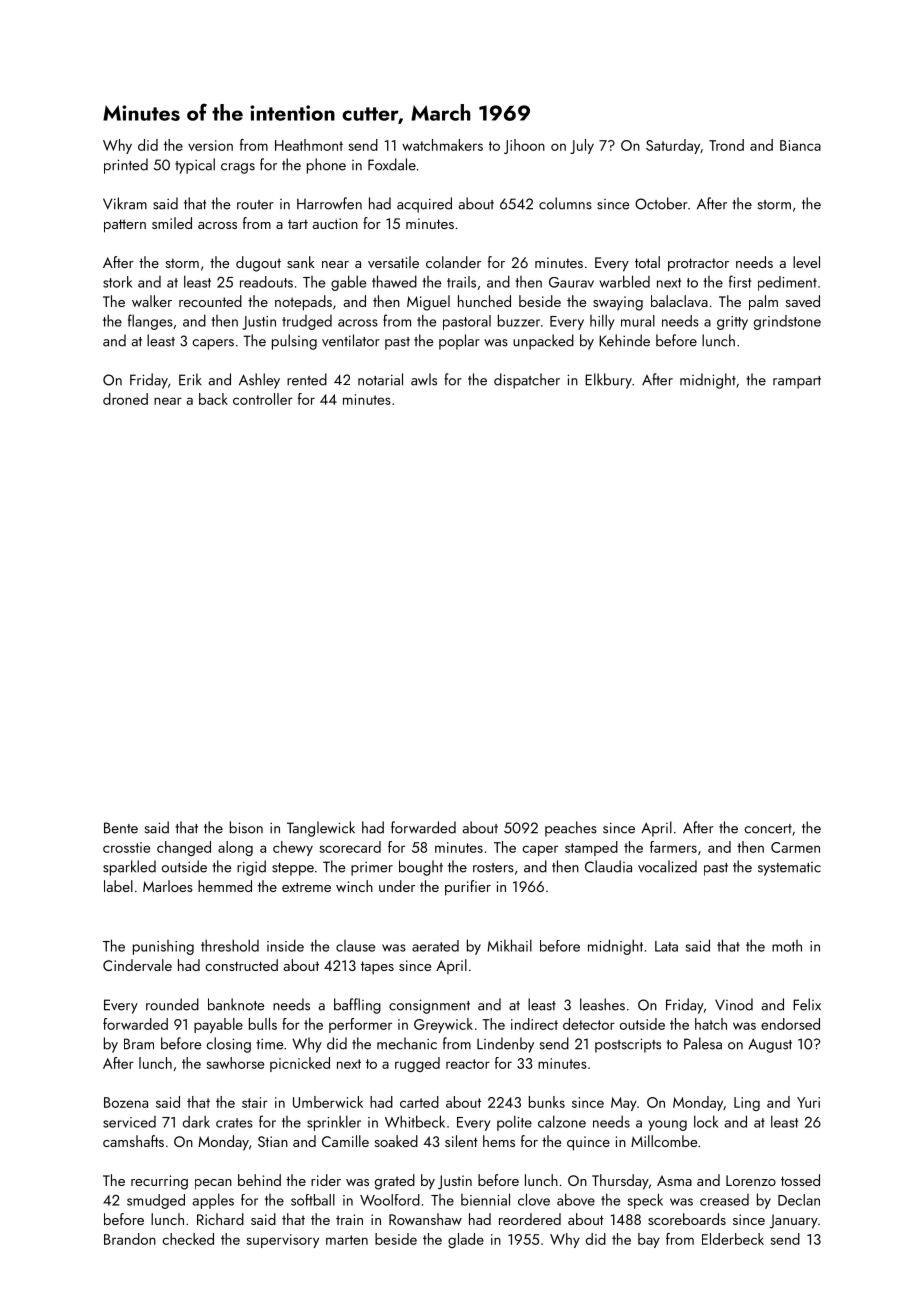 This document has height=1308, width=924. Describe the element at coordinates (125, 399) in the document. I see `droned` at that location.
